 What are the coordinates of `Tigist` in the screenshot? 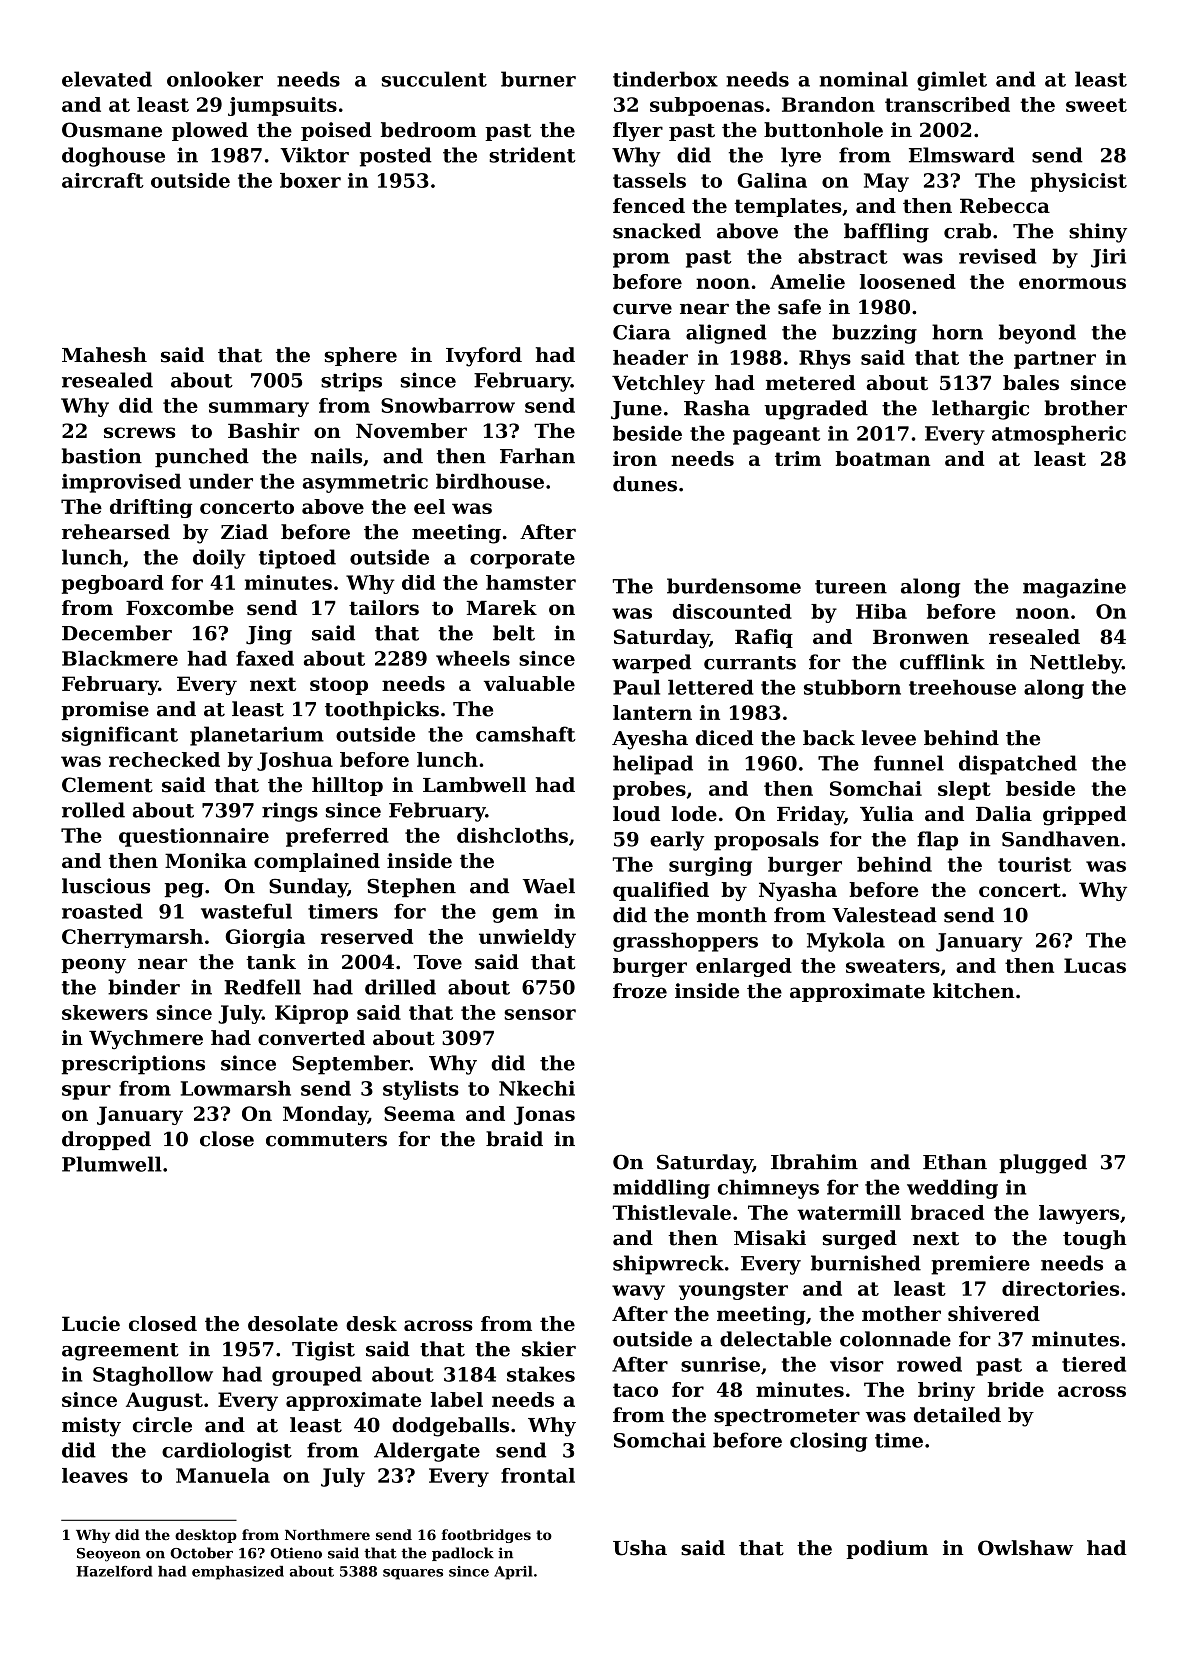 It's located at (323, 1351).
